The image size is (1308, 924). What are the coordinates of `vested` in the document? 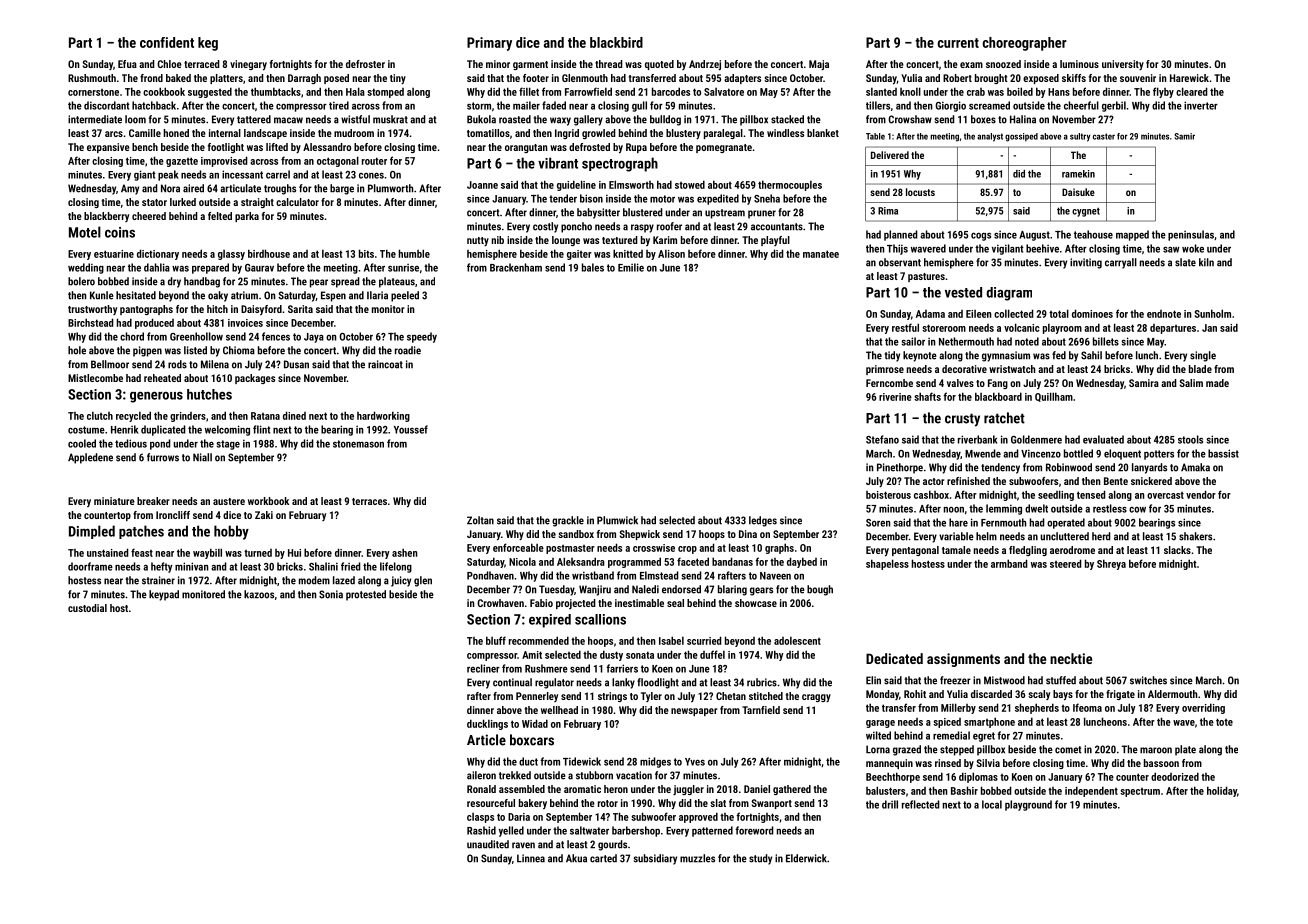 It's located at (963, 292).
